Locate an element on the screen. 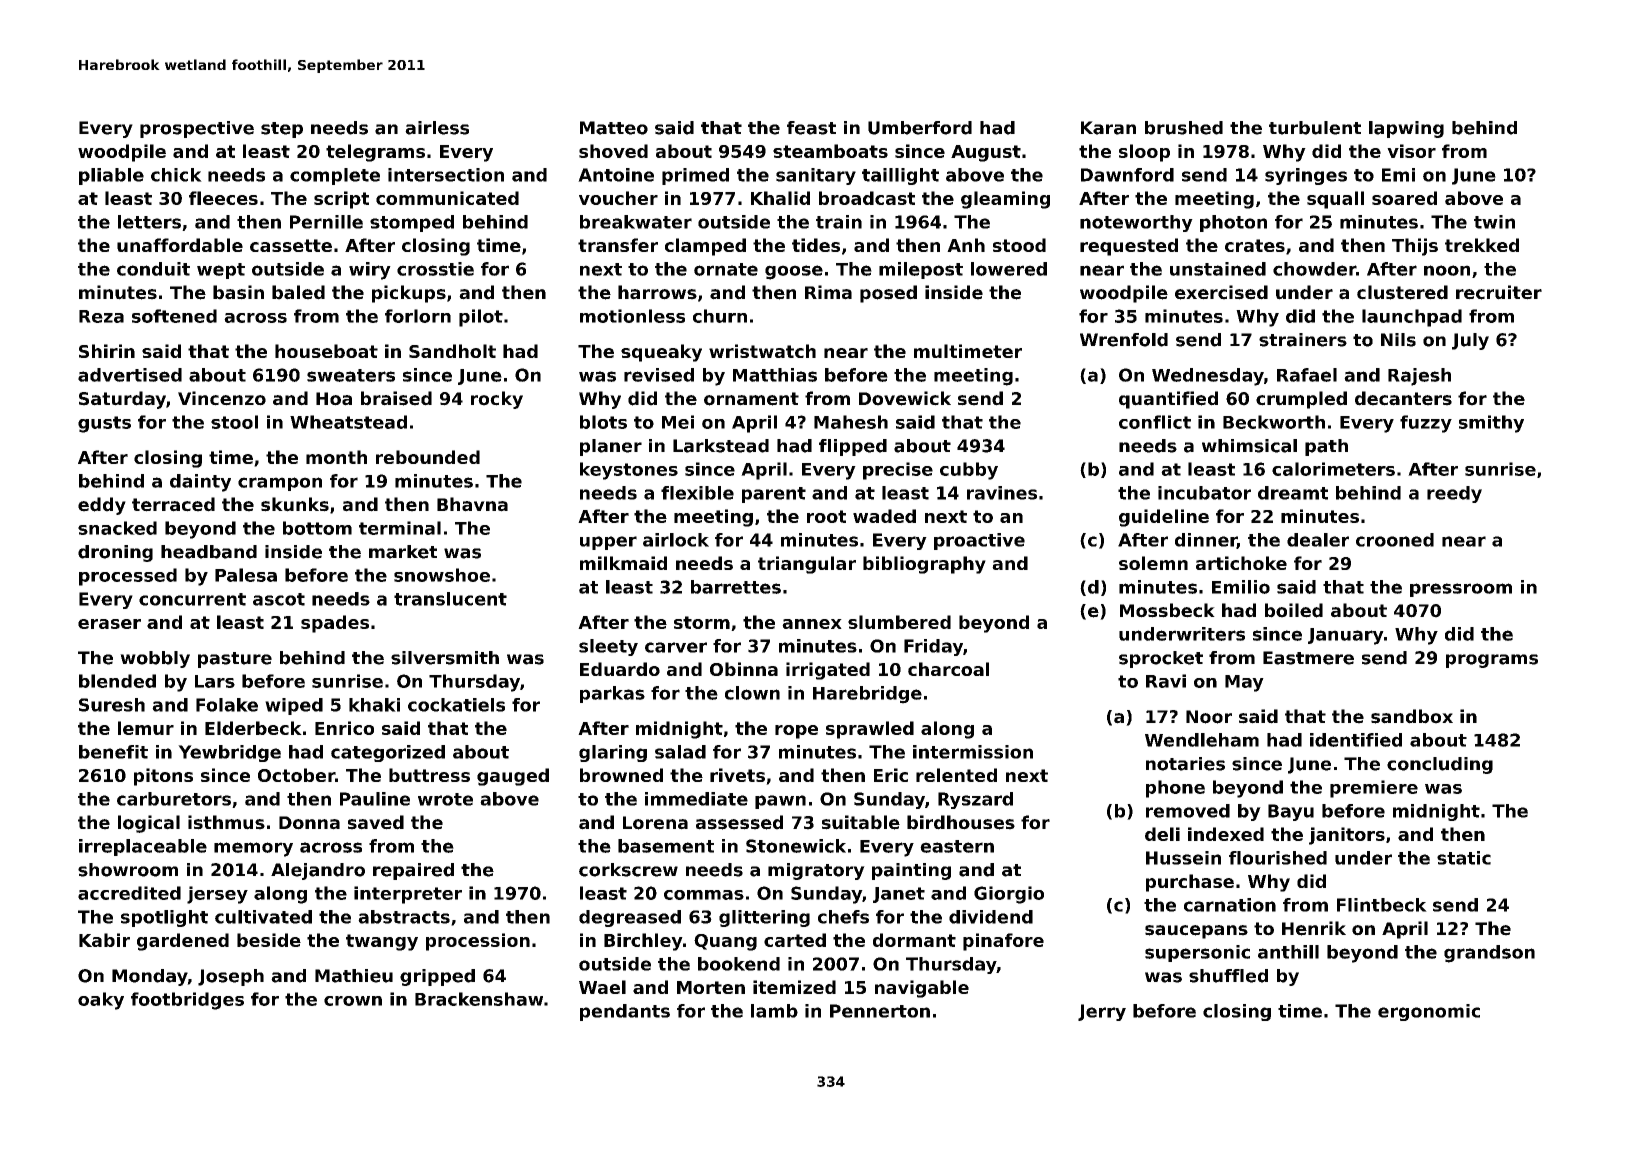  Matteo is located at coordinates (614, 128).
